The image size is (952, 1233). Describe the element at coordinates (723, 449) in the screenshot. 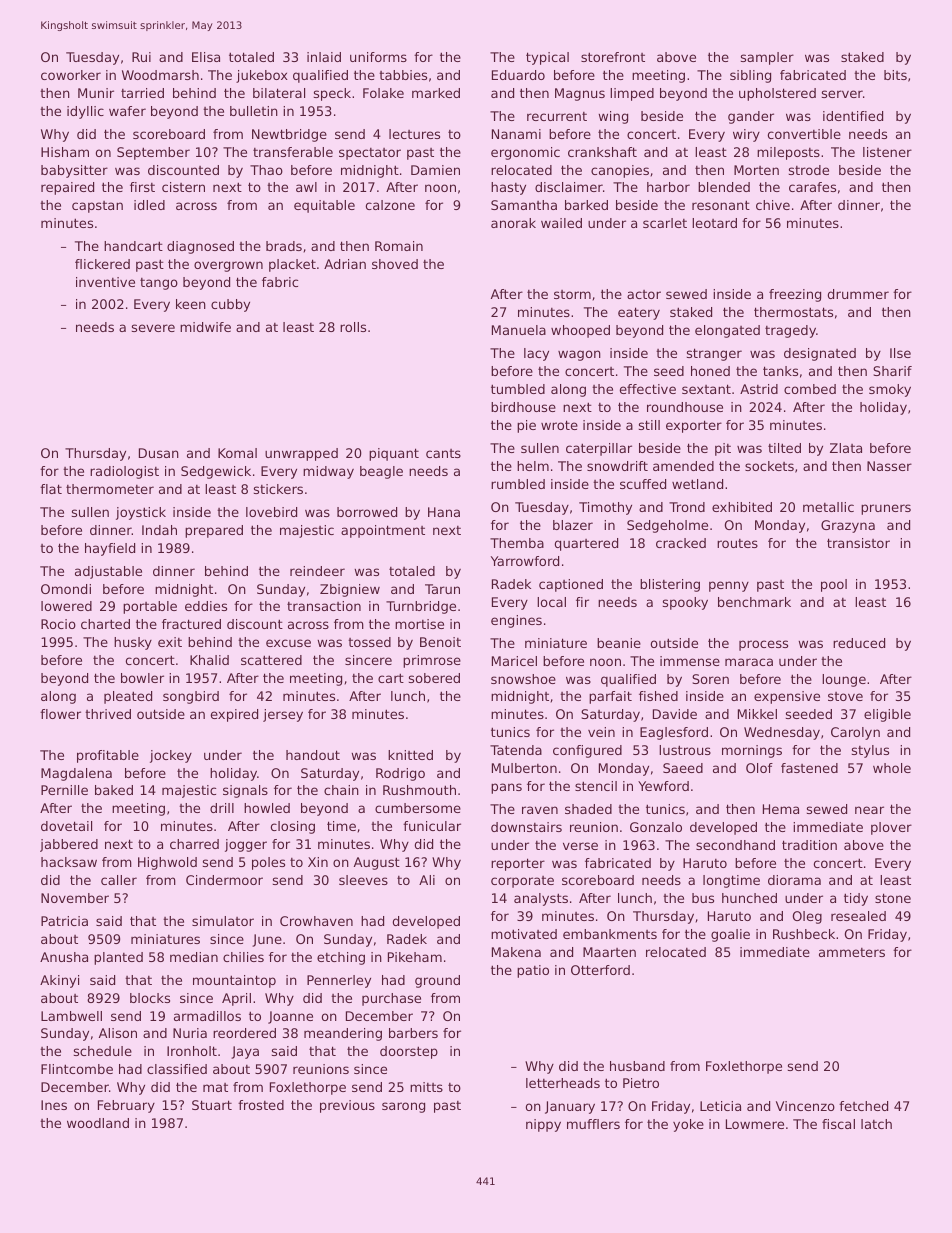

I see `pit` at that location.
